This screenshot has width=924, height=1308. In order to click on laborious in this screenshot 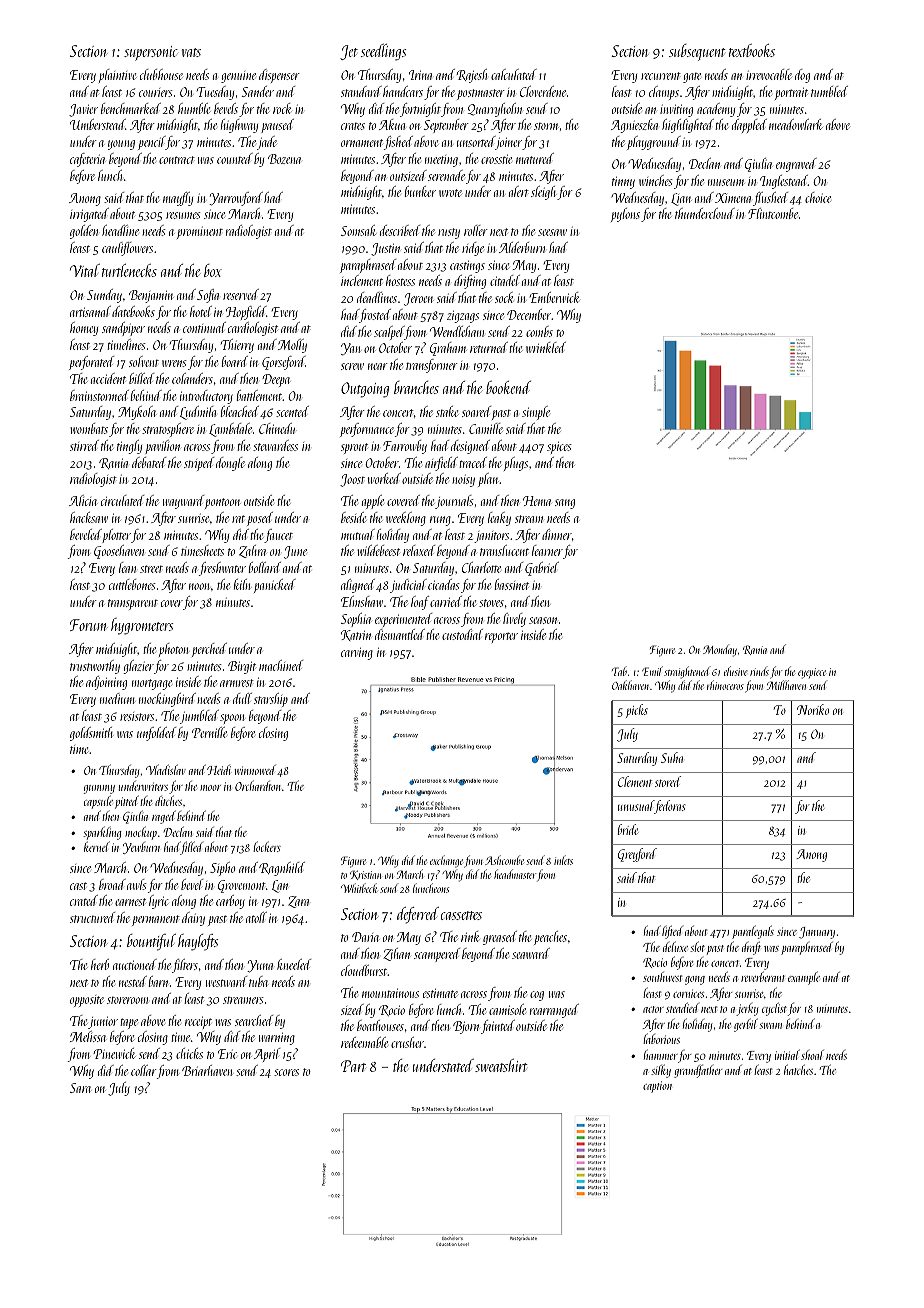, I will do `click(661, 1038)`.
